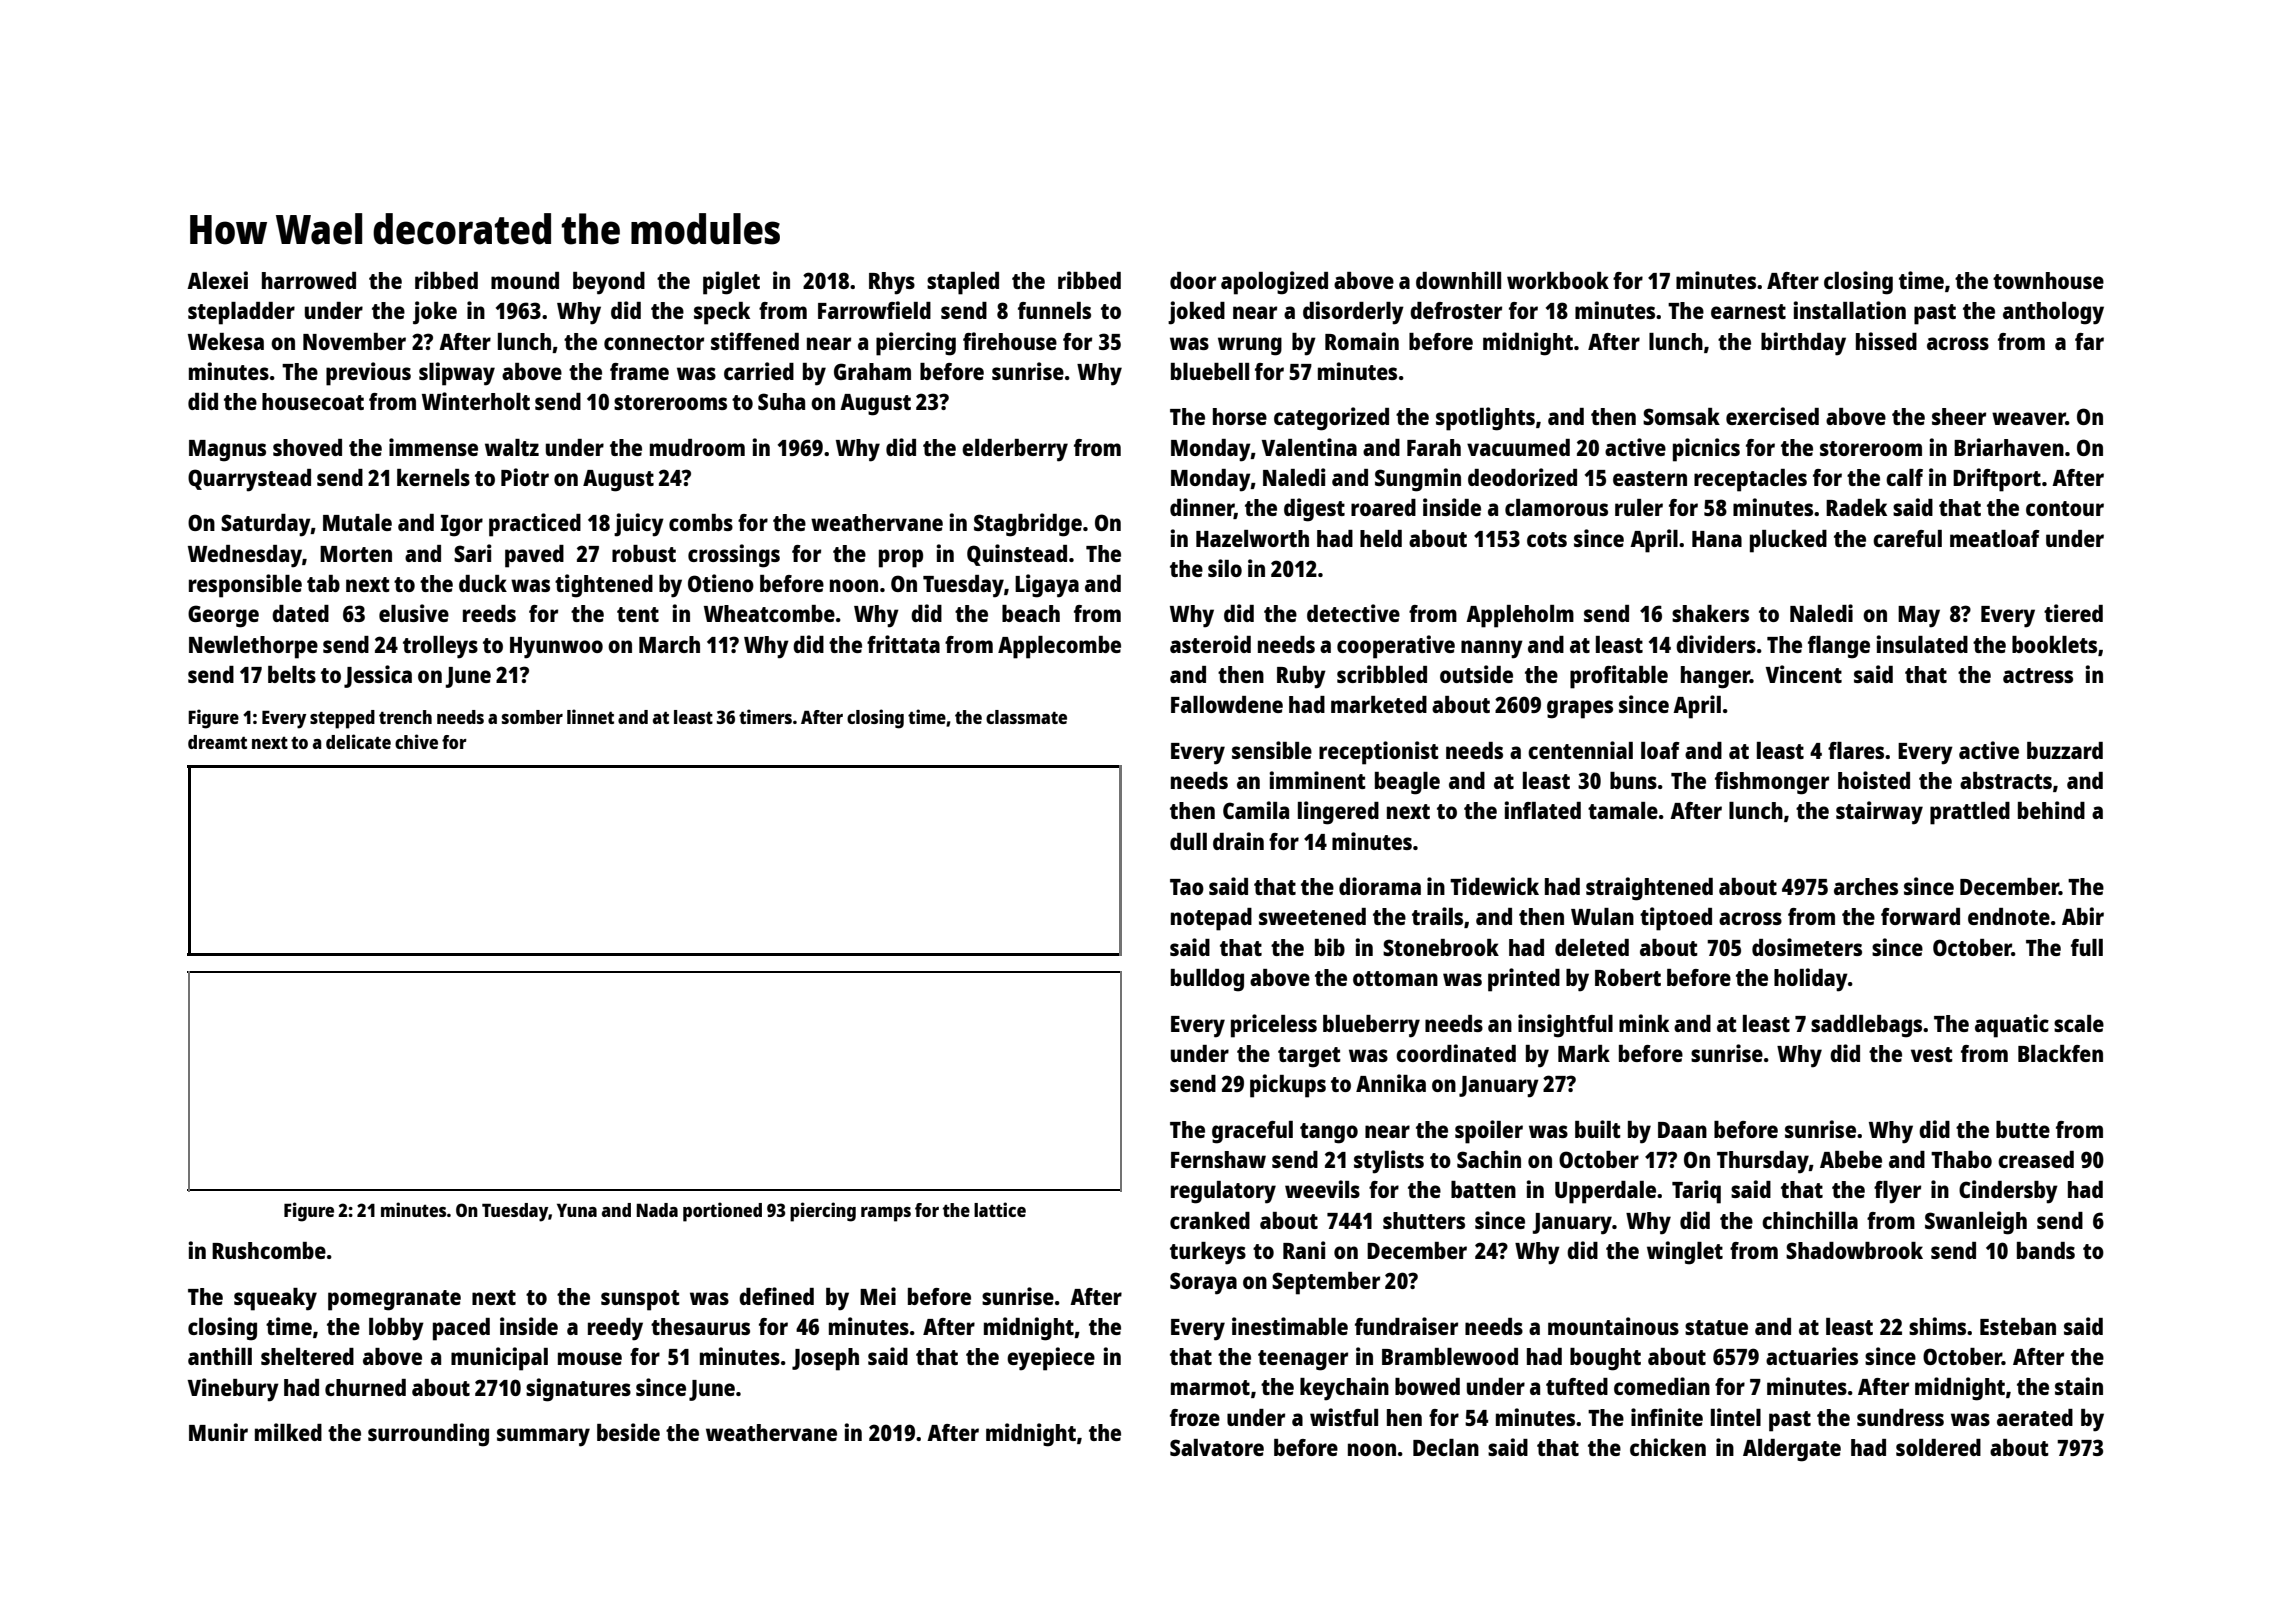 The height and width of the screenshot is (1620, 2292). Describe the element at coordinates (2038, 675) in the screenshot. I see `actress` at that location.
